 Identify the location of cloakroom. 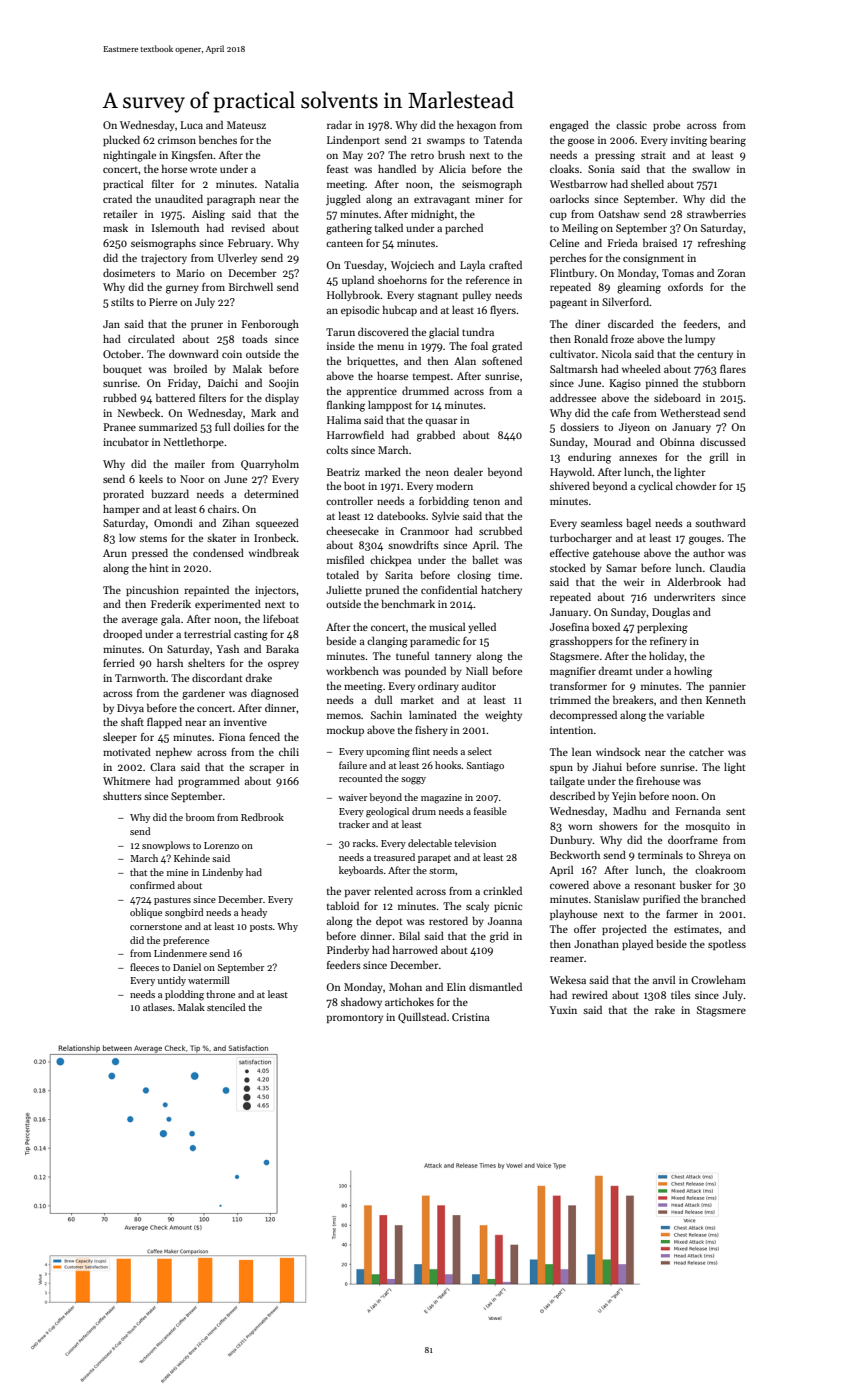
(720, 869).
